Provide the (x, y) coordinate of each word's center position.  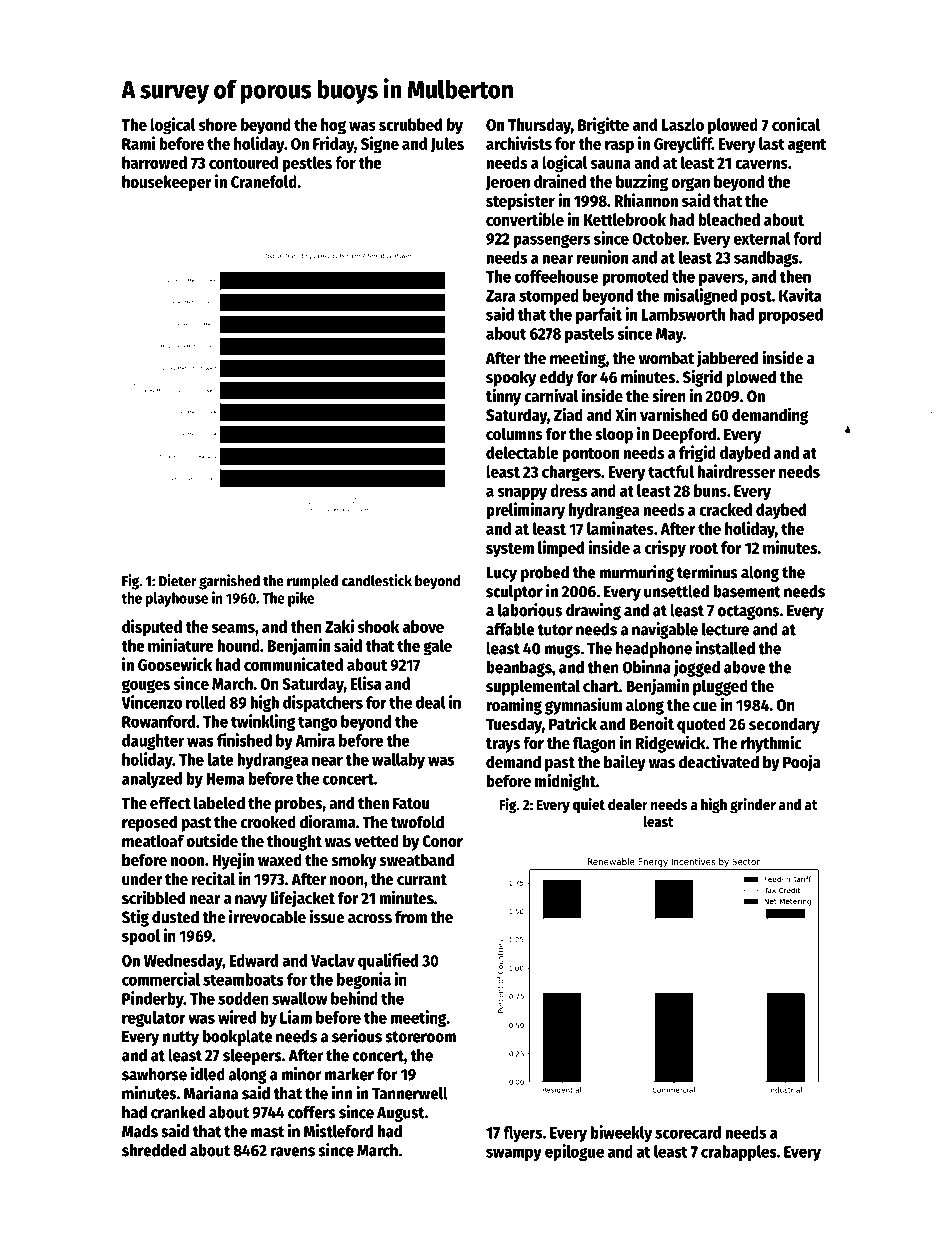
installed (725, 648)
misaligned (700, 296)
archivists (519, 143)
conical (796, 124)
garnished (229, 582)
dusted (175, 917)
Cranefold (264, 181)
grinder (753, 806)
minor (302, 1074)
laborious (530, 610)
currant (422, 880)
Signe (380, 145)
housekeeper (167, 183)
